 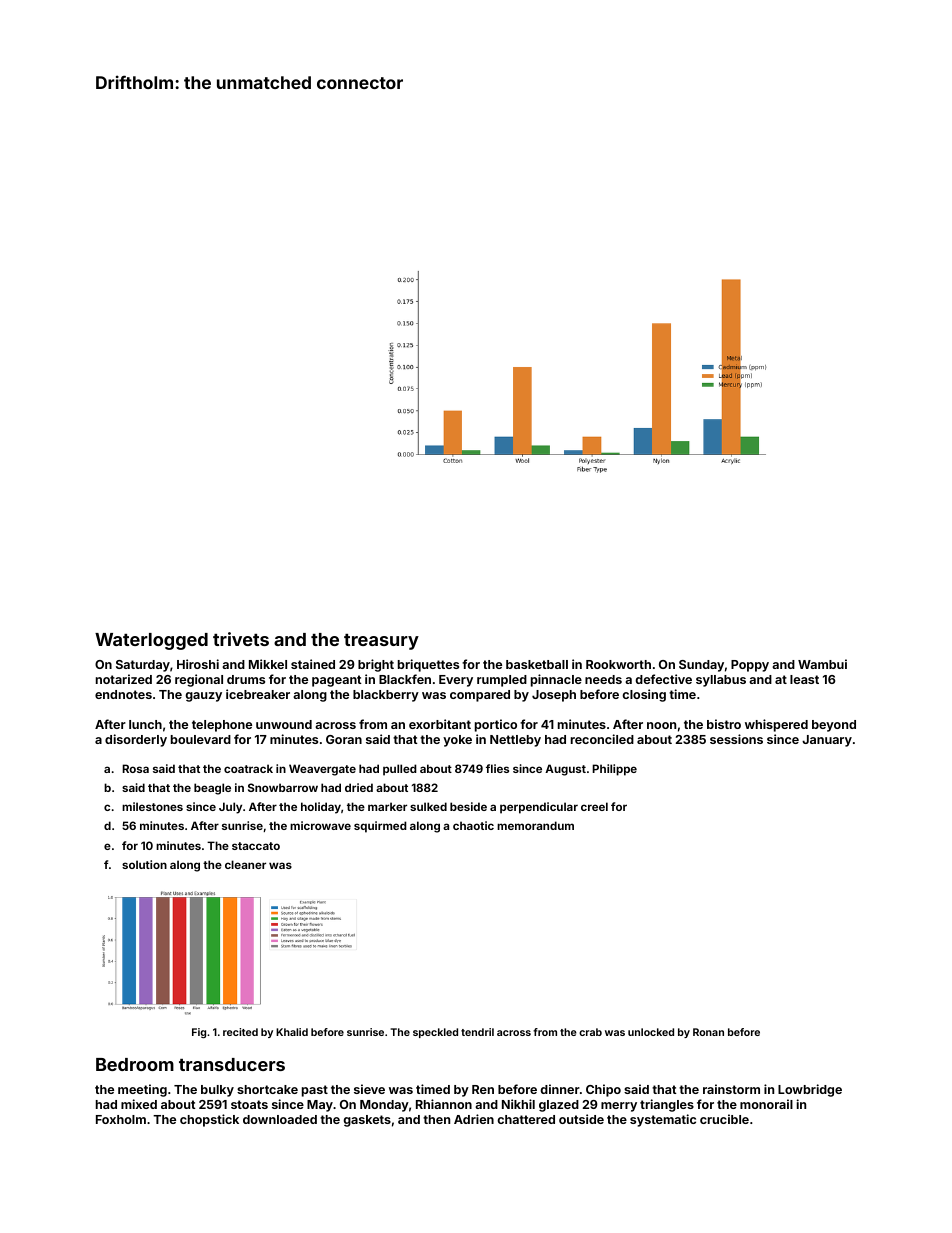 What do you see at coordinates (618, 664) in the document?
I see `Rookworth` at bounding box center [618, 664].
